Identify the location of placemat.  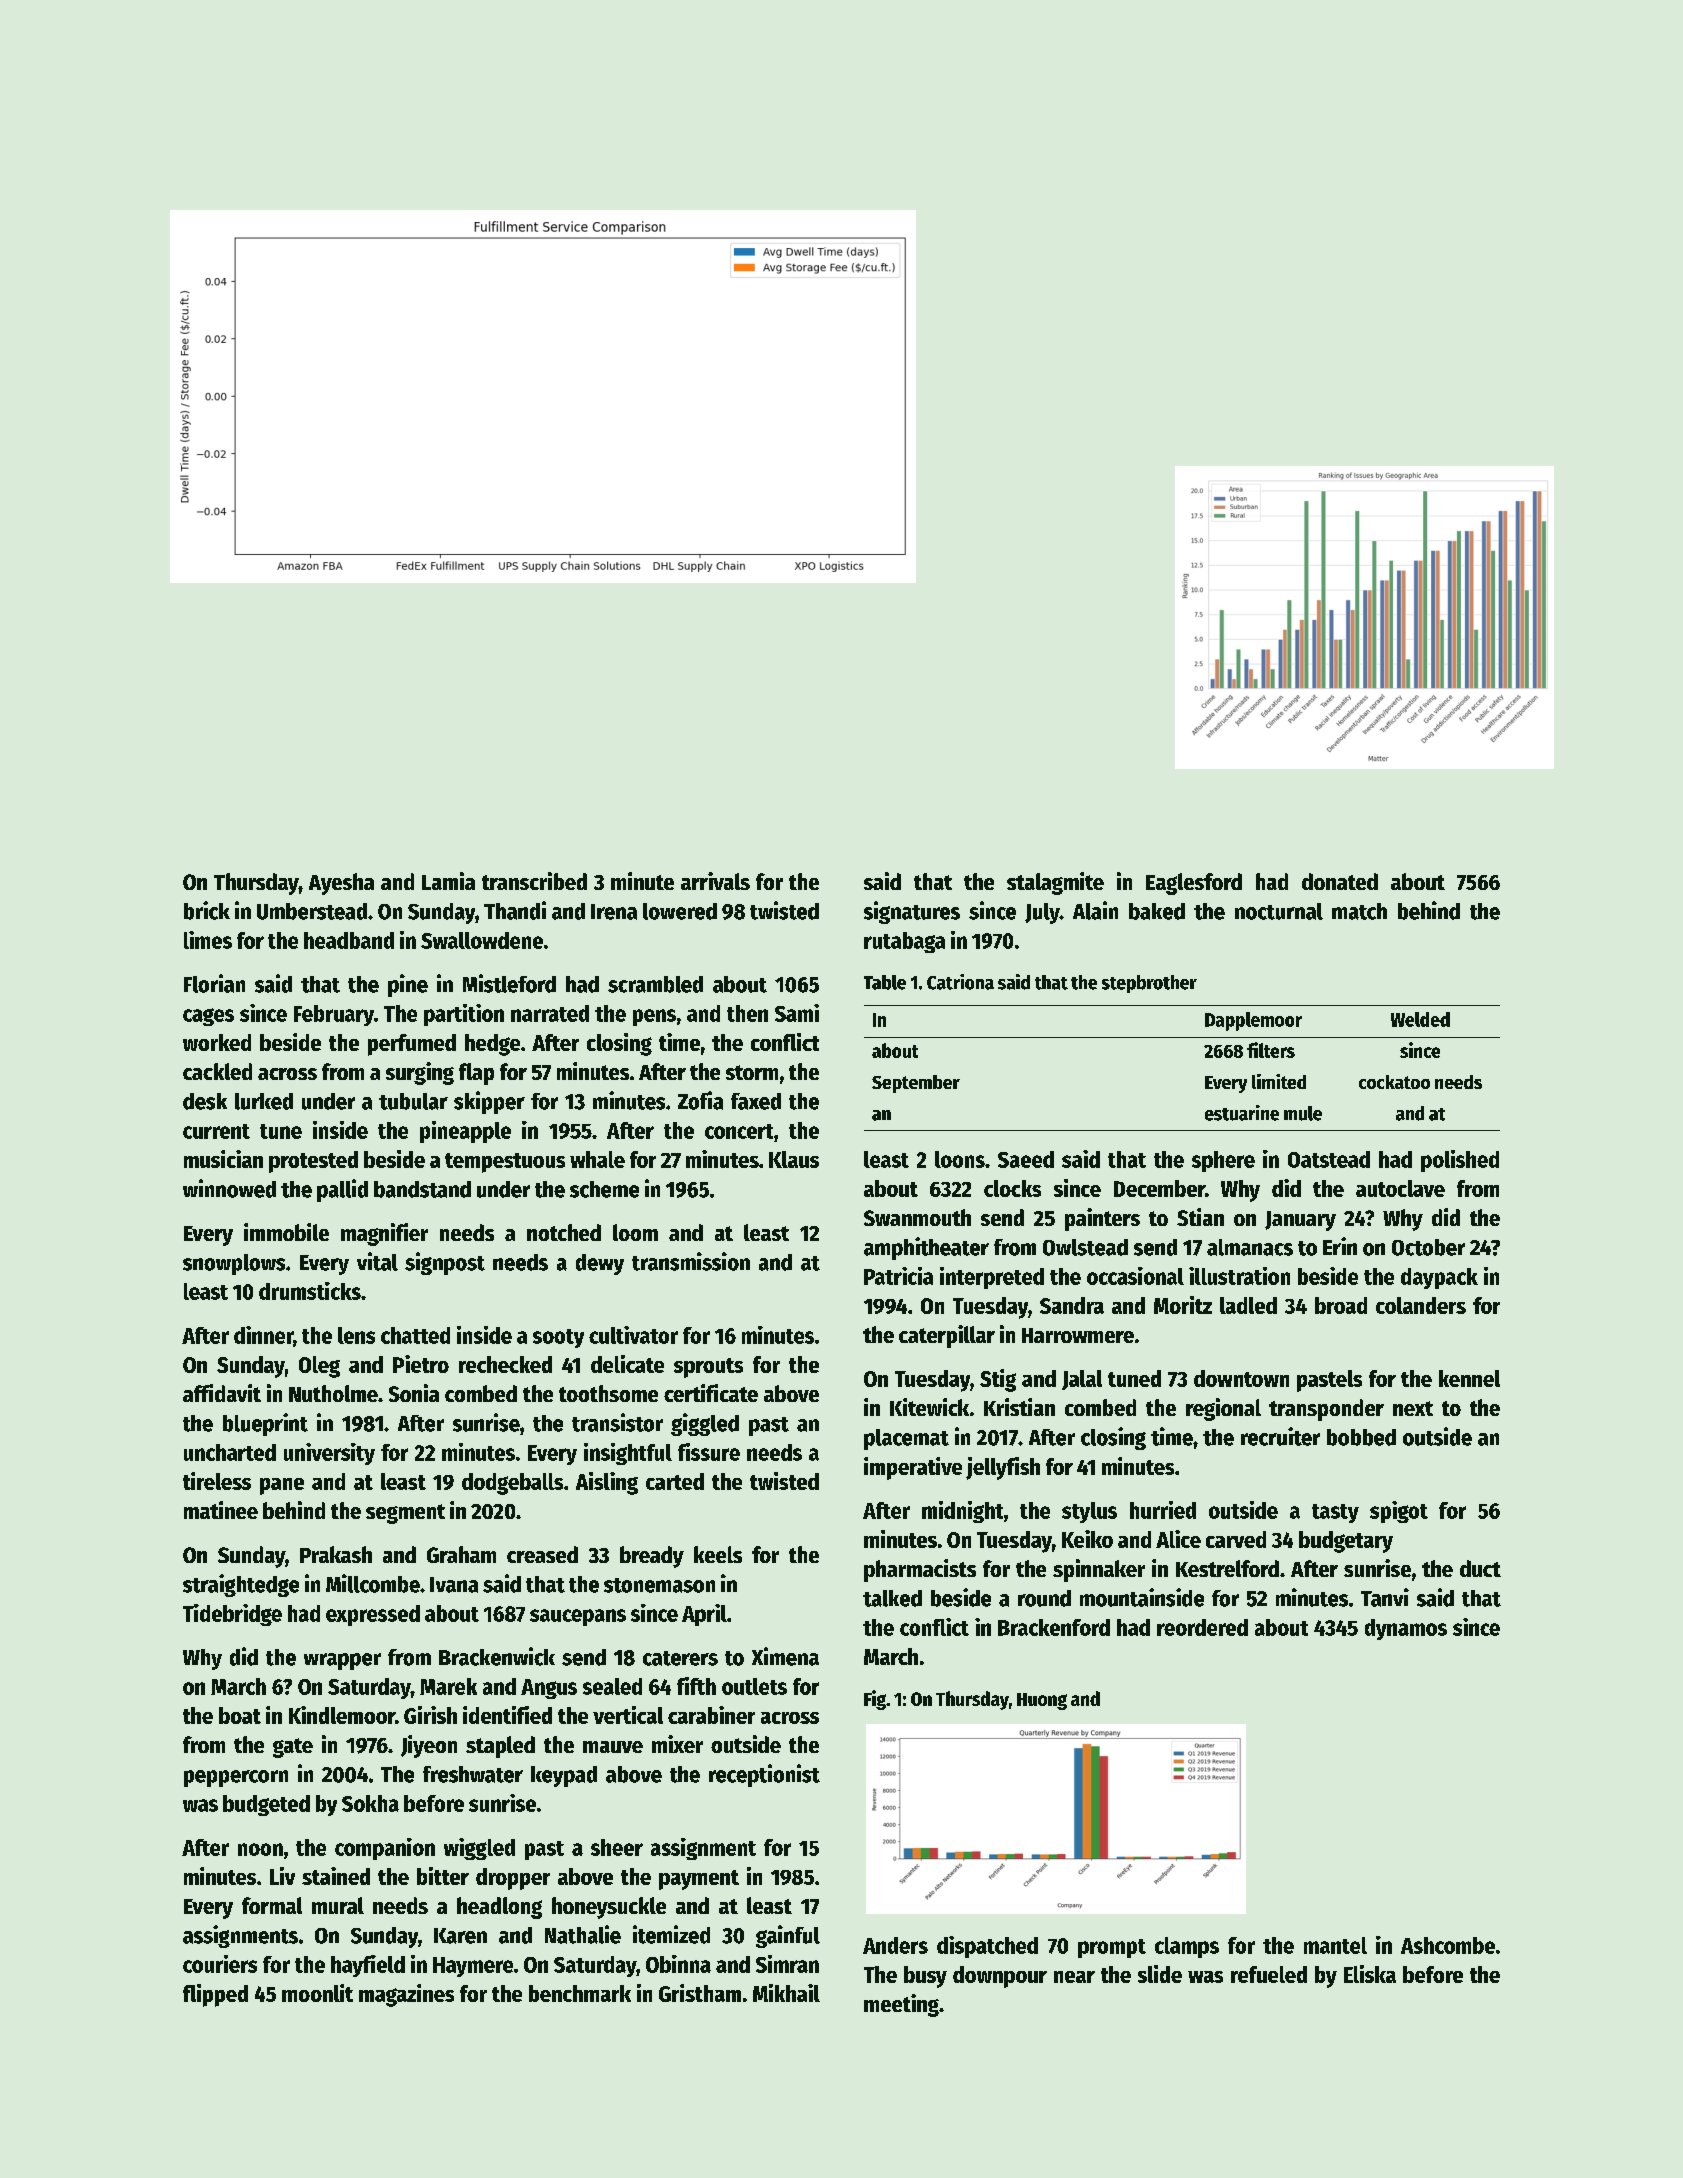
(906, 1439).
